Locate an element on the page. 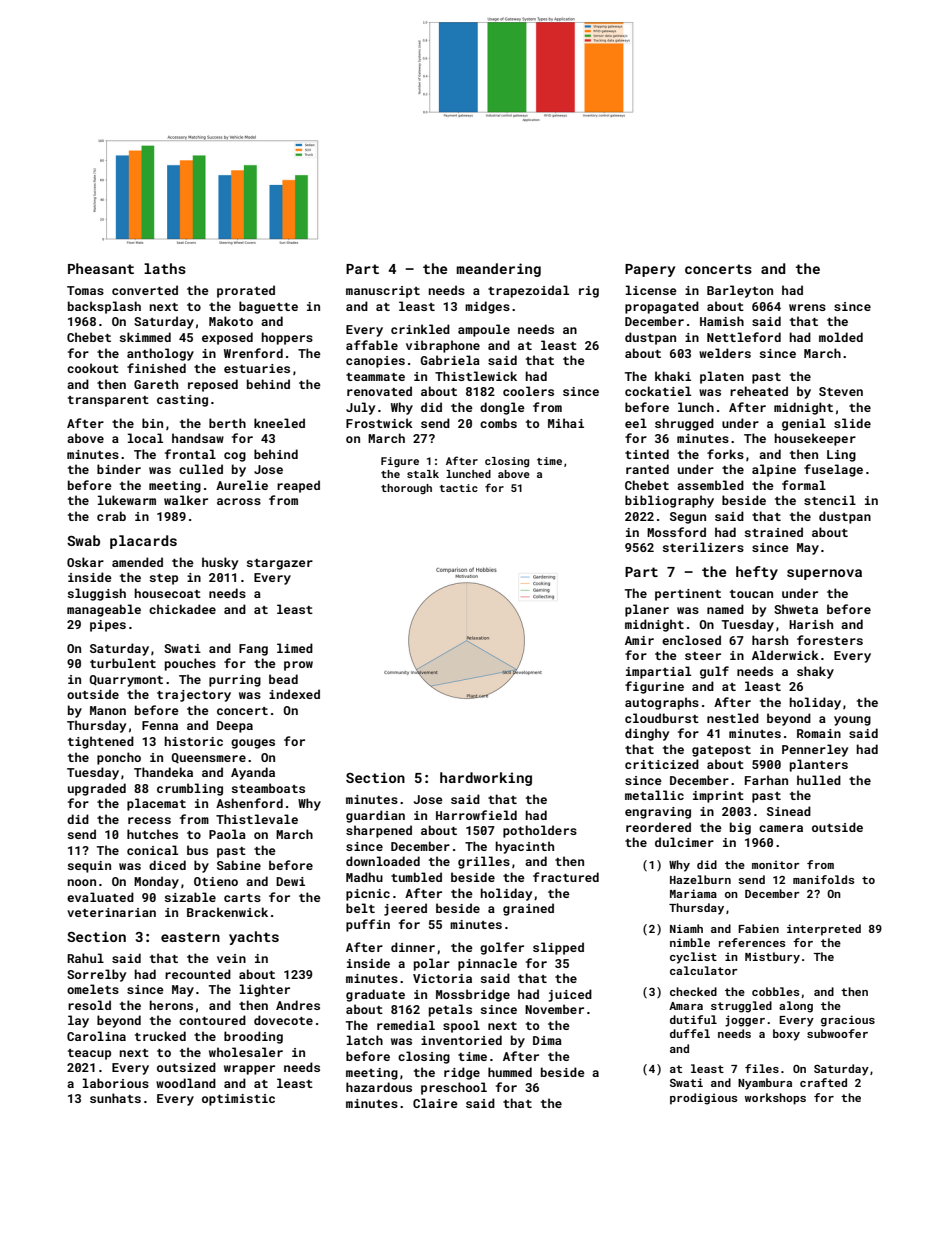  Papery is located at coordinates (650, 270).
